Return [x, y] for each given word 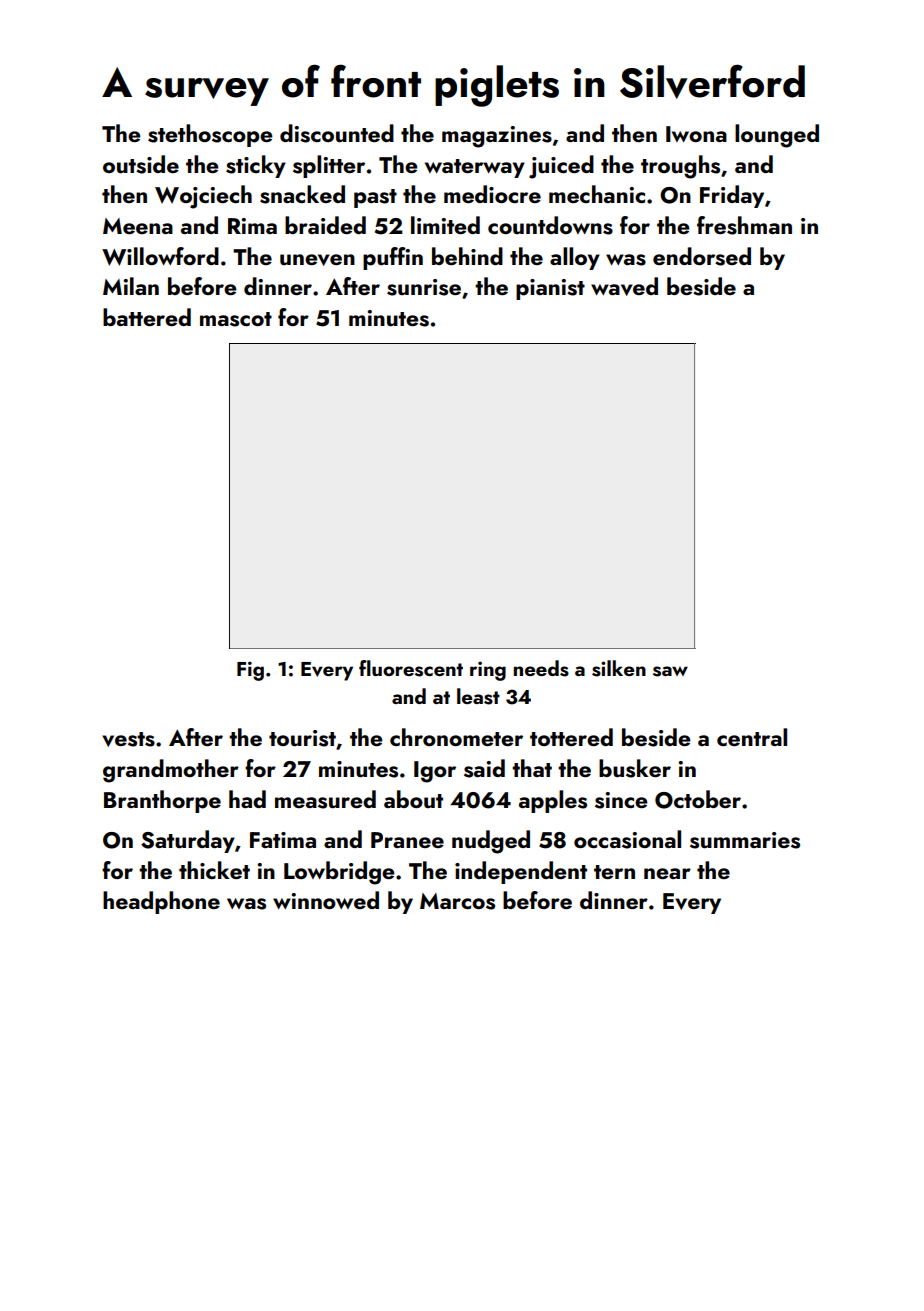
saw [670, 671]
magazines [497, 137]
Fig [250, 671]
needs [541, 668]
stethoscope [210, 135]
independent [521, 872]
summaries [745, 840]
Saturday [188, 841]
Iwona [696, 134]
